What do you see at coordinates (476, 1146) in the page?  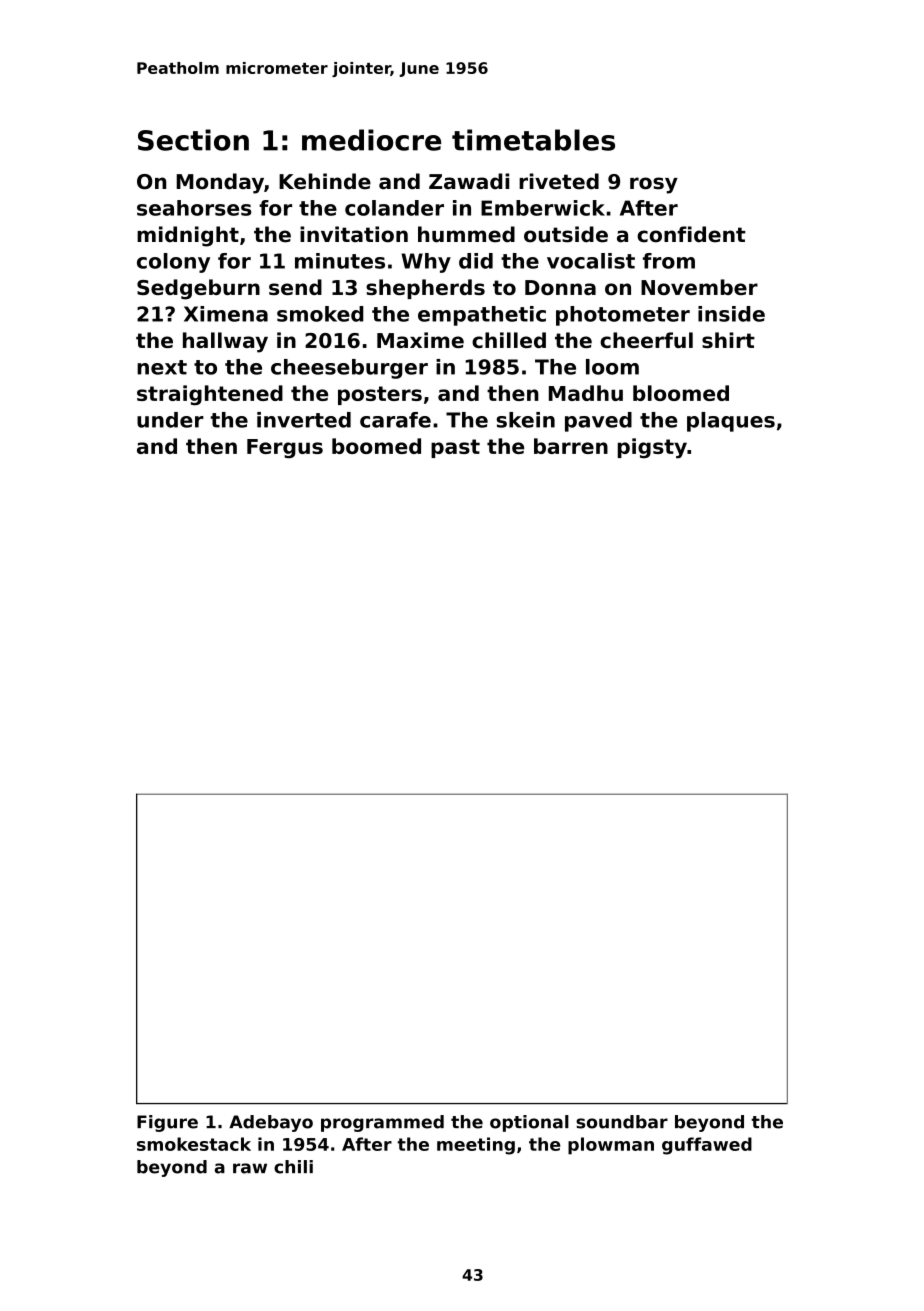 I see `meeting` at bounding box center [476, 1146].
